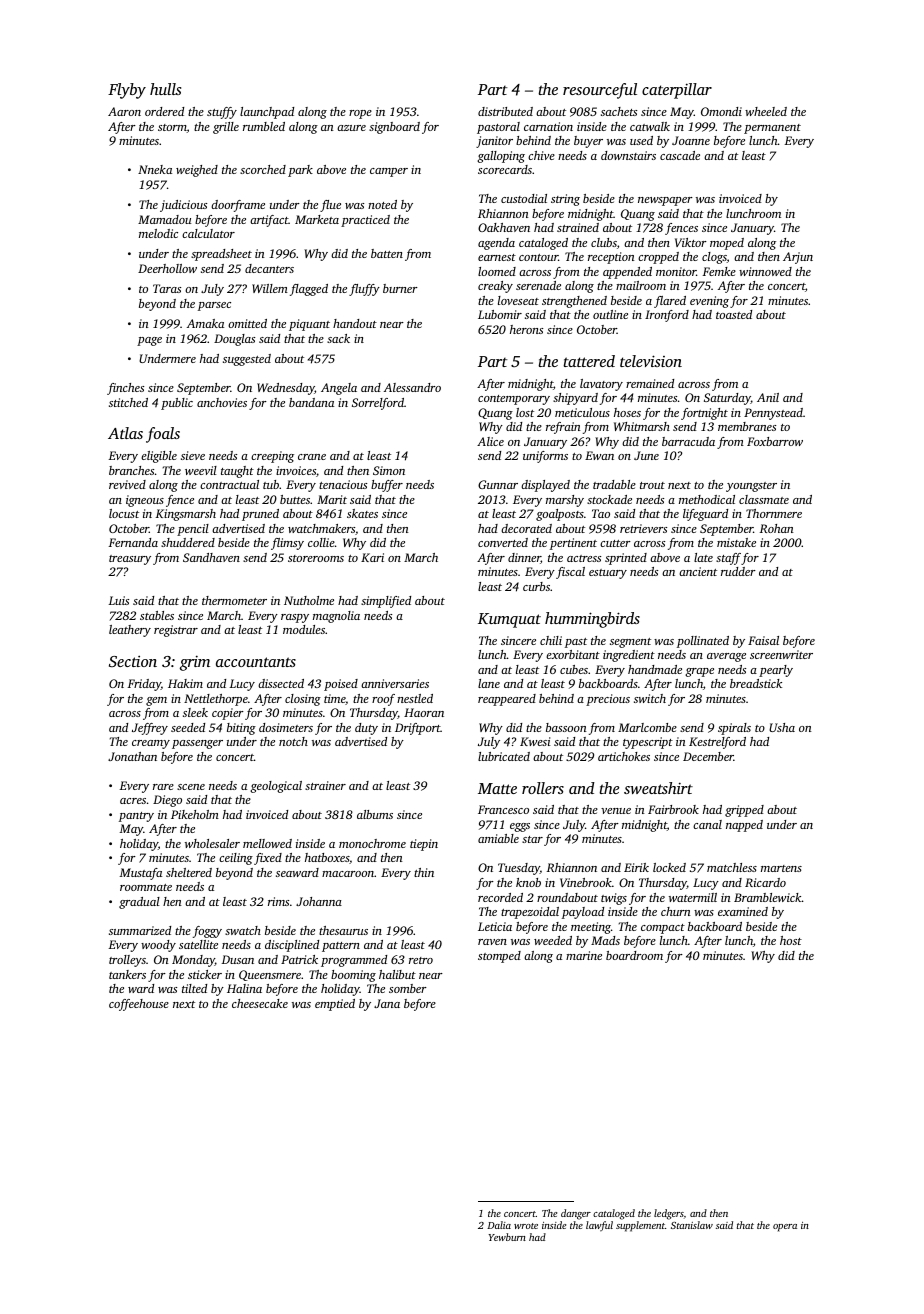  I want to click on Faisal, so click(763, 640).
